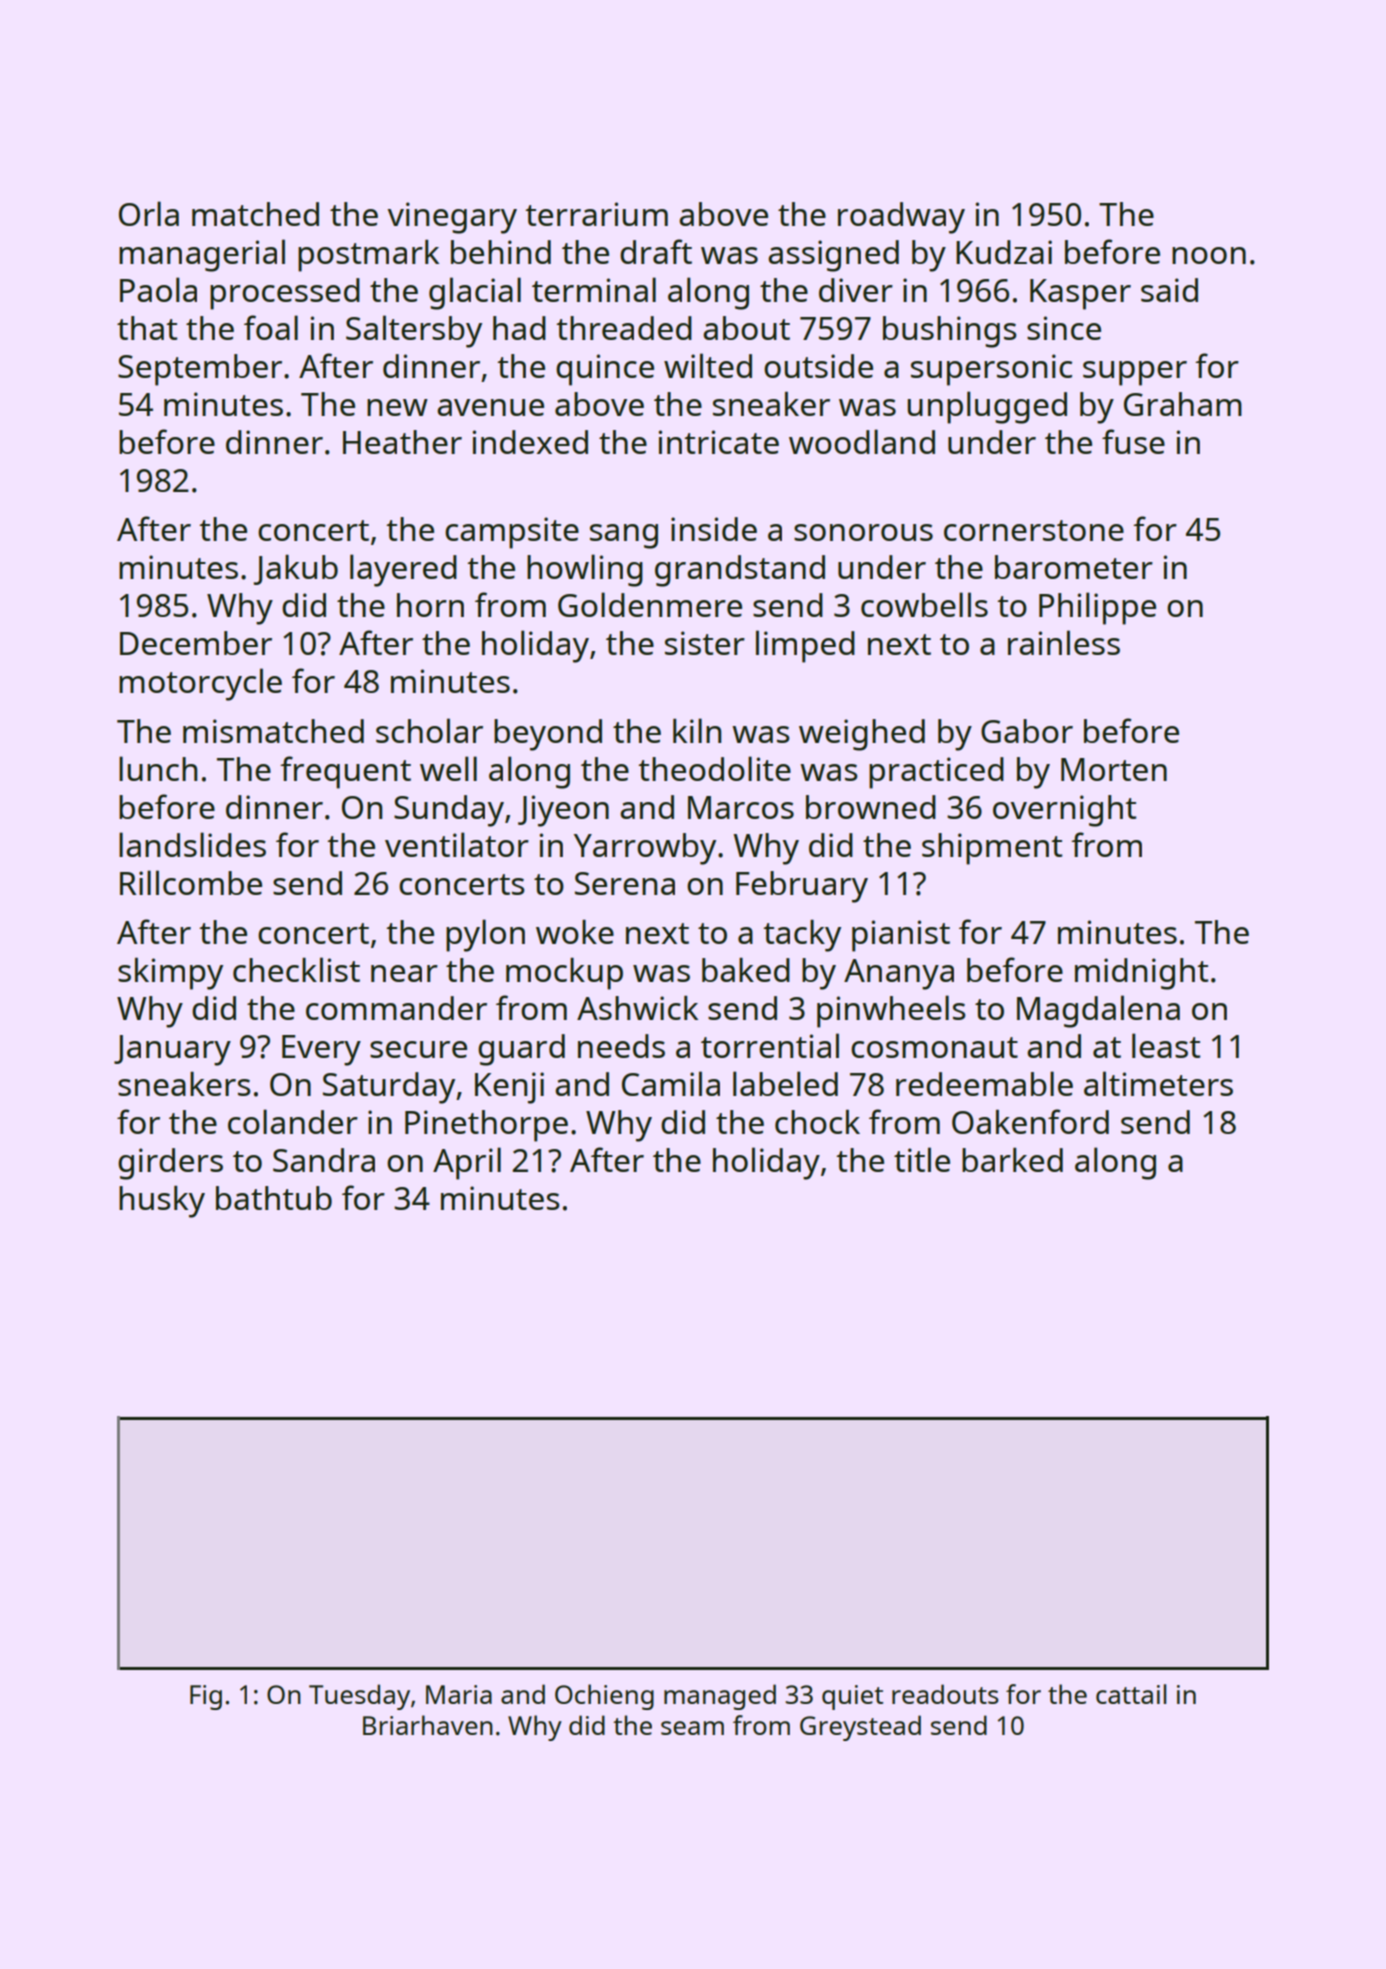 This screenshot has height=1969, width=1386. Describe the element at coordinates (368, 256) in the screenshot. I see `postmark` at that location.
